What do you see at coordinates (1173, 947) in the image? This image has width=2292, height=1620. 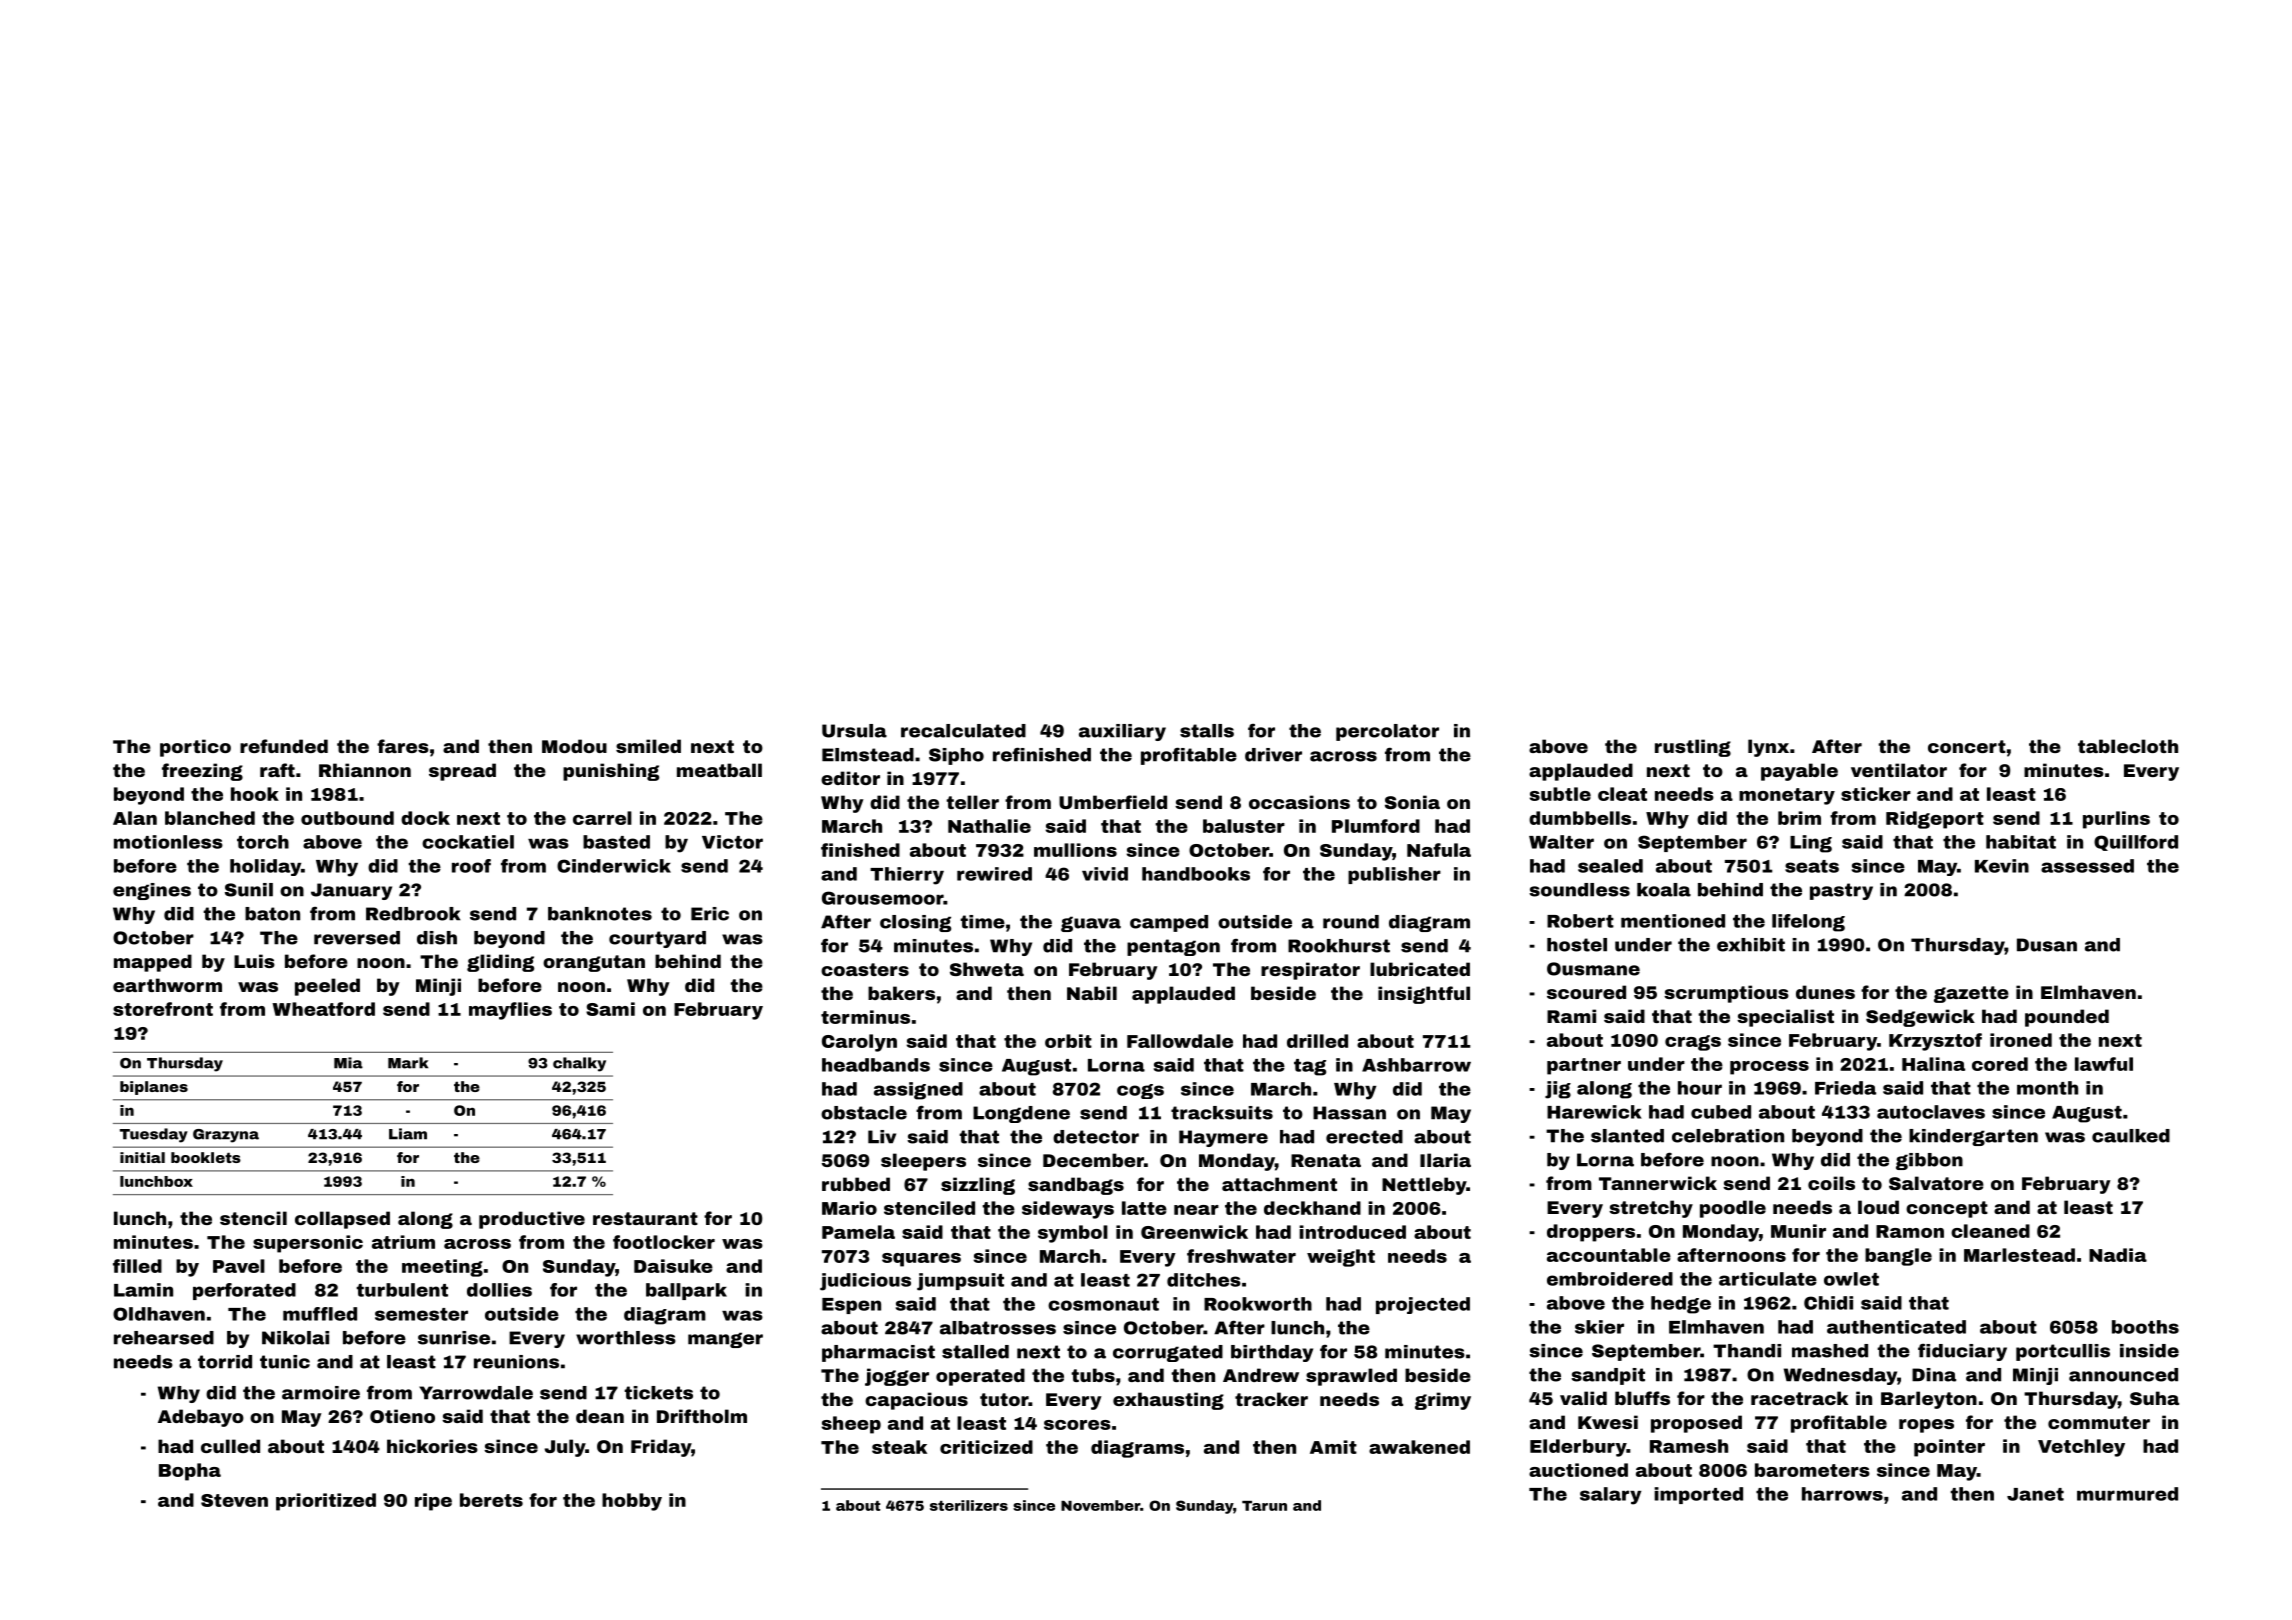 I see `pentagon` at bounding box center [1173, 947].
